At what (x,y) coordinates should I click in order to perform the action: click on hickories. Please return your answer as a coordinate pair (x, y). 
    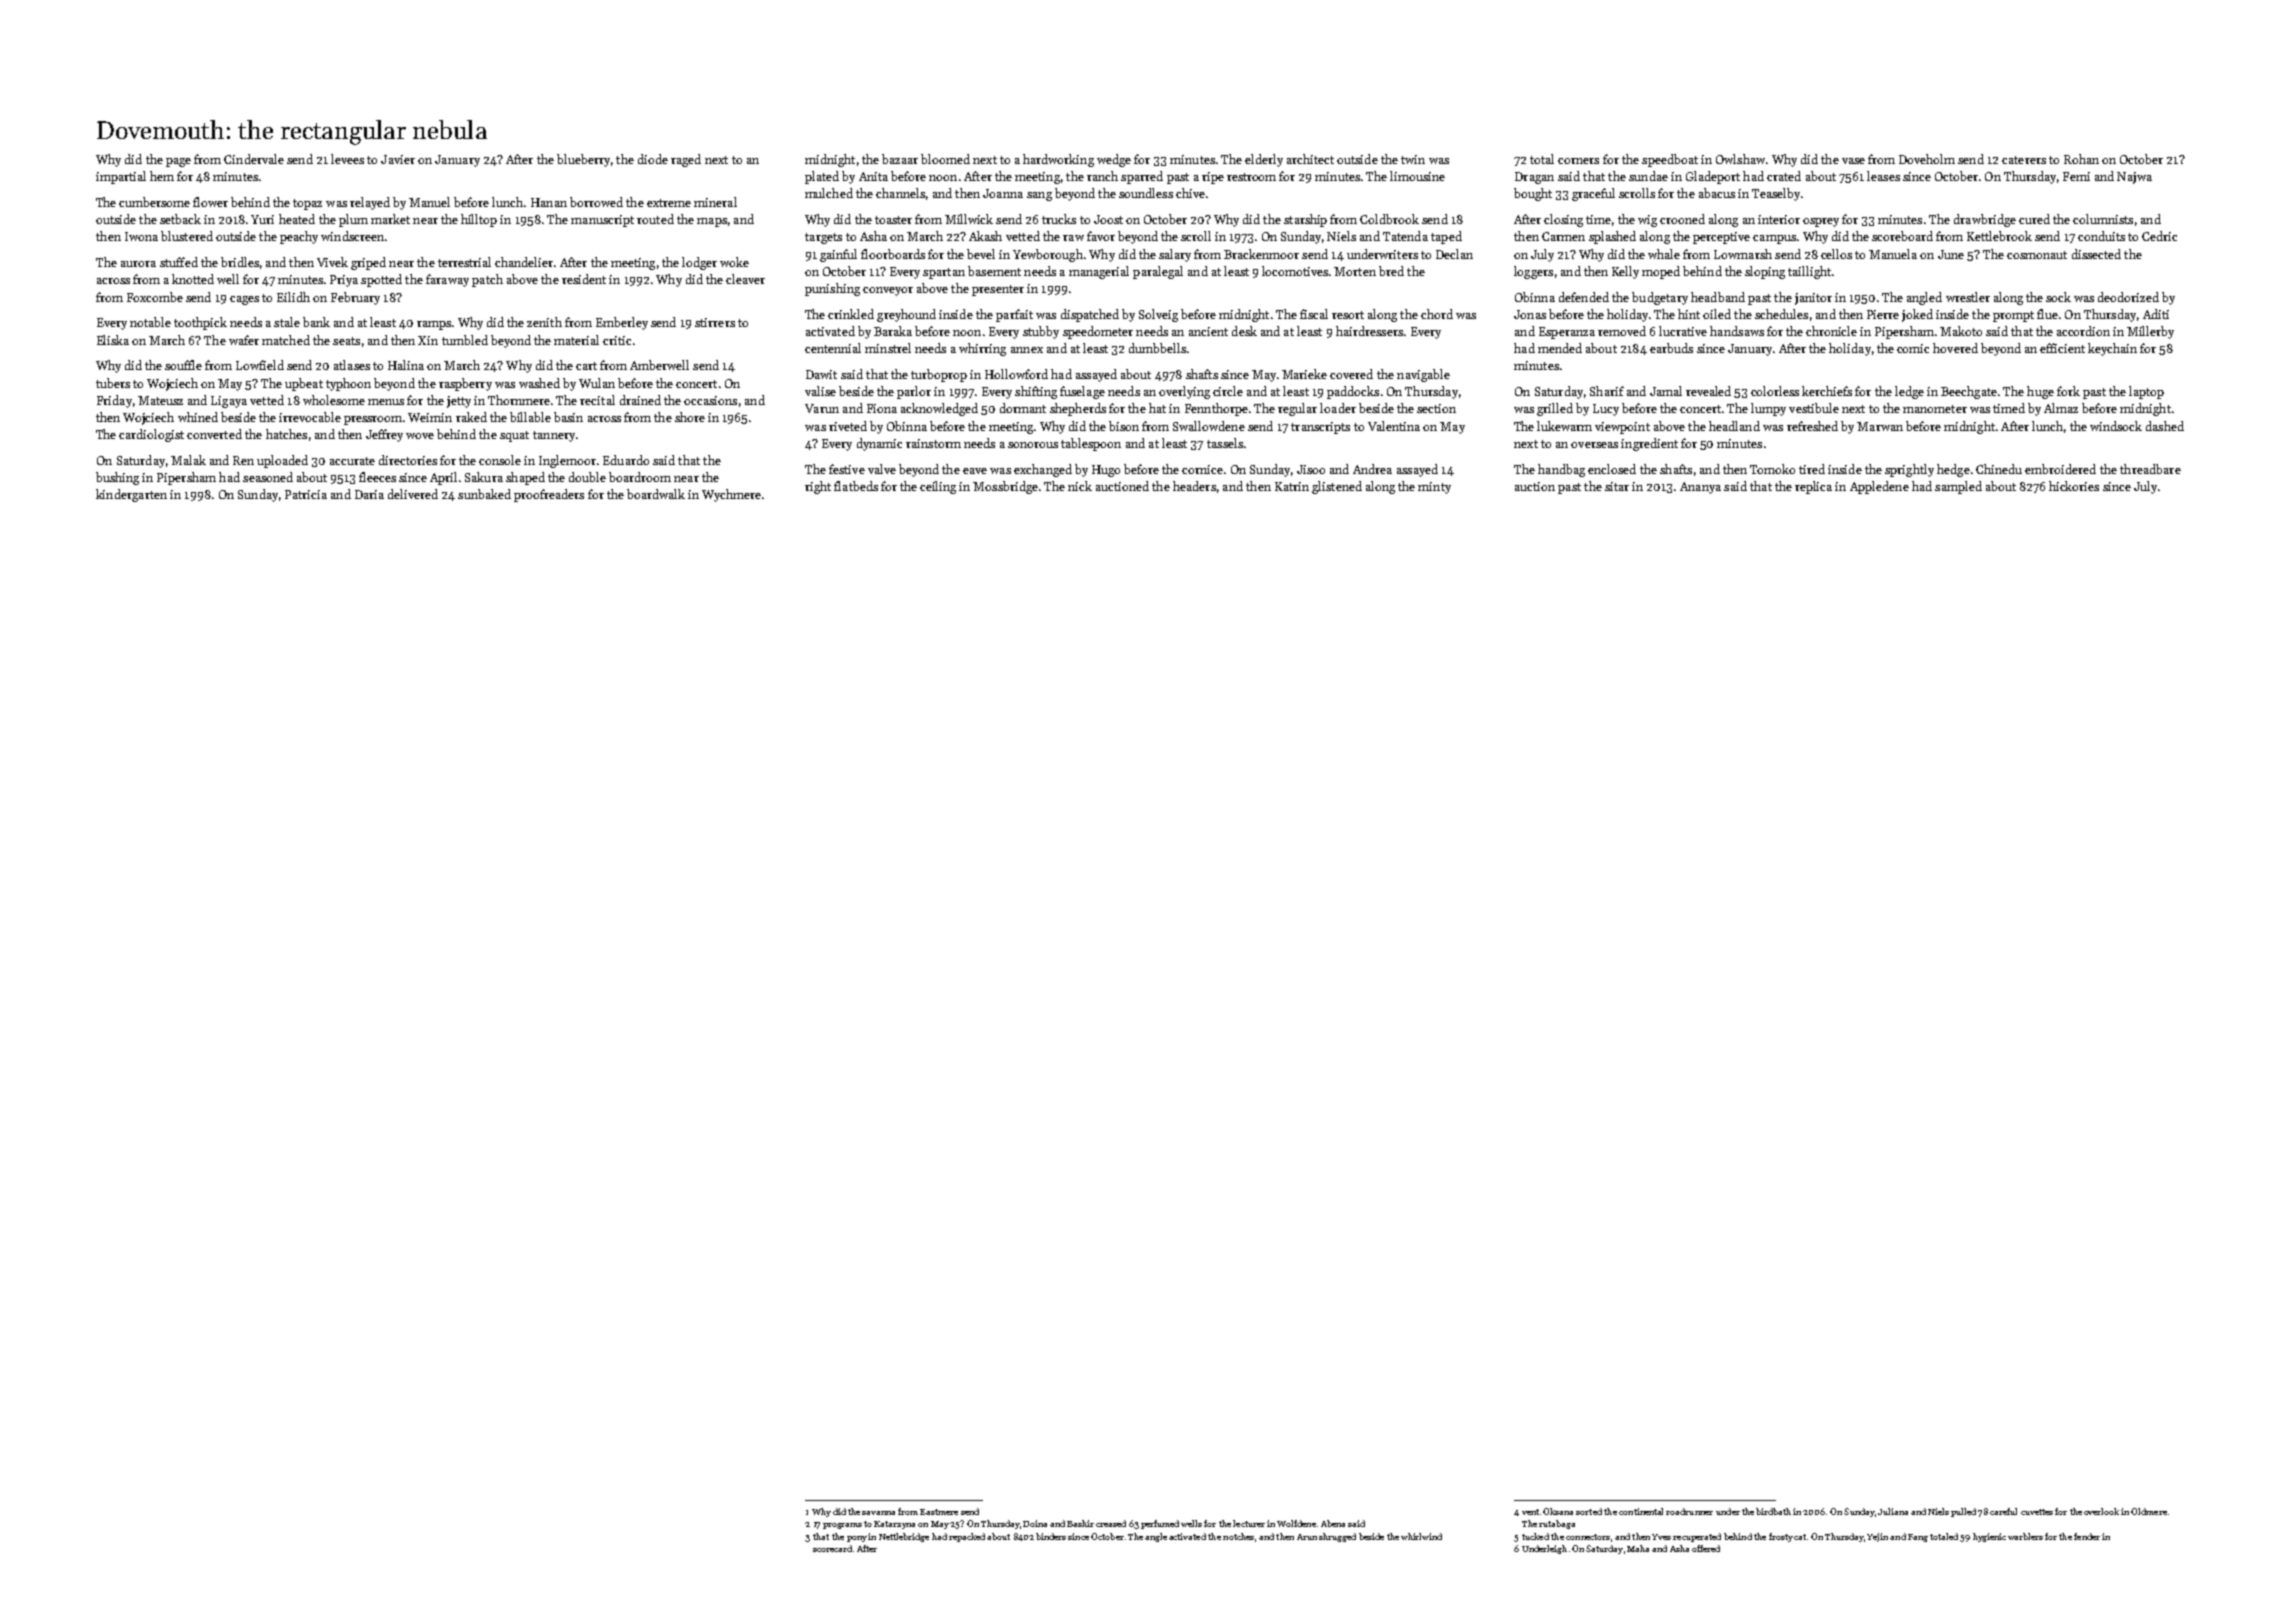
    Looking at the image, I should click on (2074, 486).
